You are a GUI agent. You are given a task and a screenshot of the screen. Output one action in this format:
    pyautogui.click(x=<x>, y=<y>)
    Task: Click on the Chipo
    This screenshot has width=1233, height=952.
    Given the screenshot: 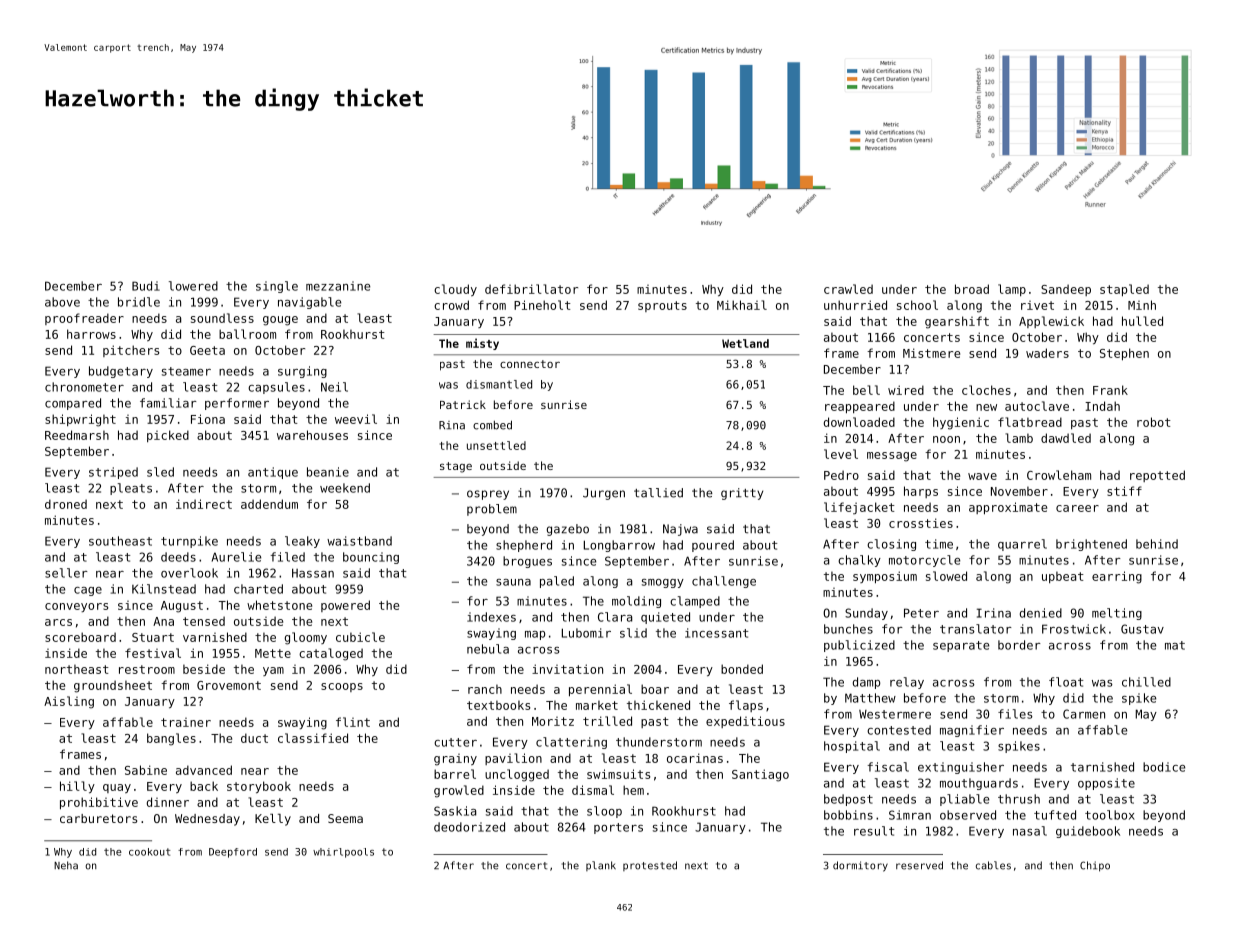 What is the action you would take?
    pyautogui.click(x=1095, y=866)
